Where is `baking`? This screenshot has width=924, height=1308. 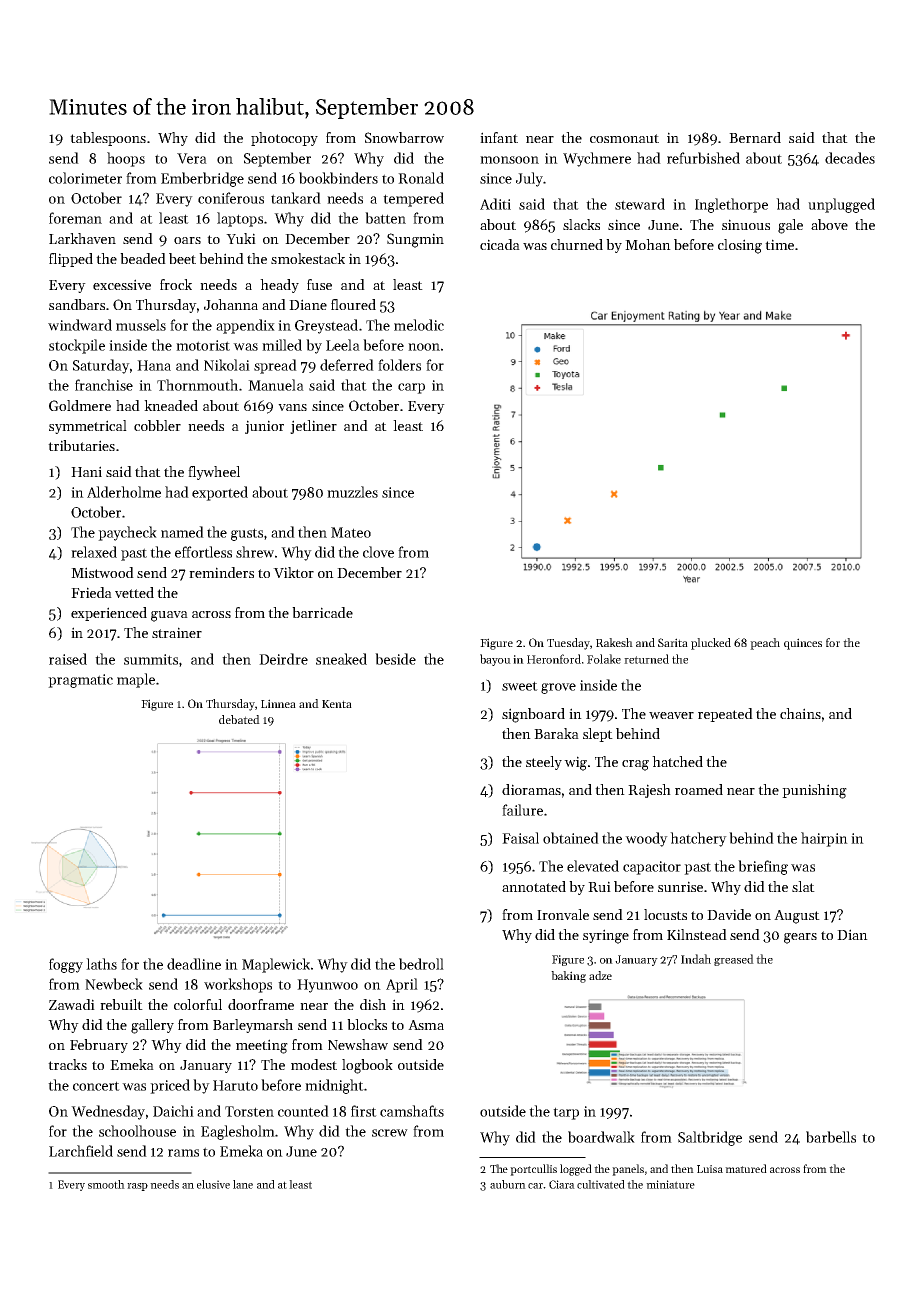
baking is located at coordinates (568, 977).
